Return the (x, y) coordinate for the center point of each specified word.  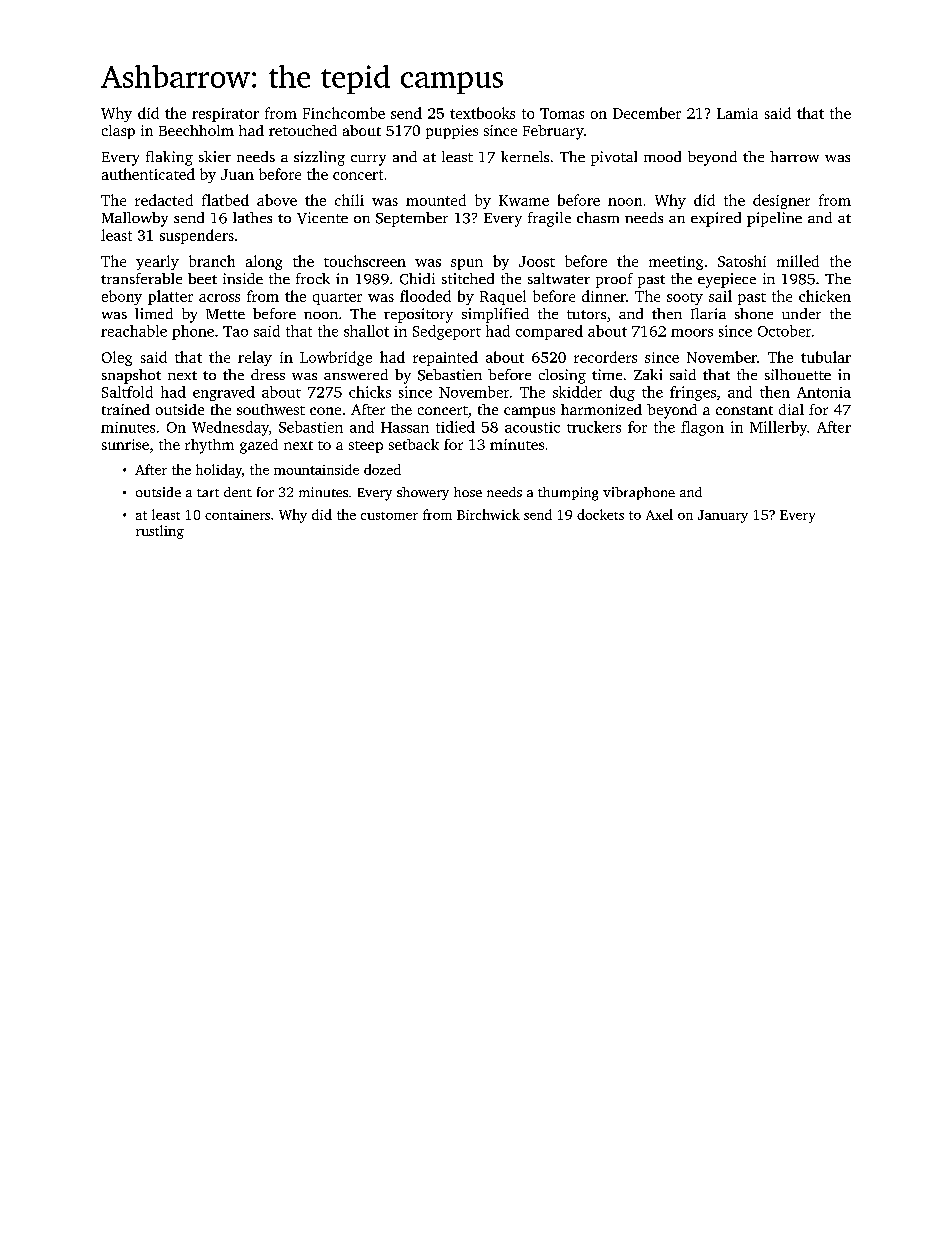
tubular (826, 357)
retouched (303, 130)
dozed (382, 469)
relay (255, 358)
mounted (436, 200)
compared (549, 332)
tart (208, 493)
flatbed (225, 200)
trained (126, 409)
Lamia (737, 113)
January (723, 516)
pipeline (774, 219)
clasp (118, 132)
